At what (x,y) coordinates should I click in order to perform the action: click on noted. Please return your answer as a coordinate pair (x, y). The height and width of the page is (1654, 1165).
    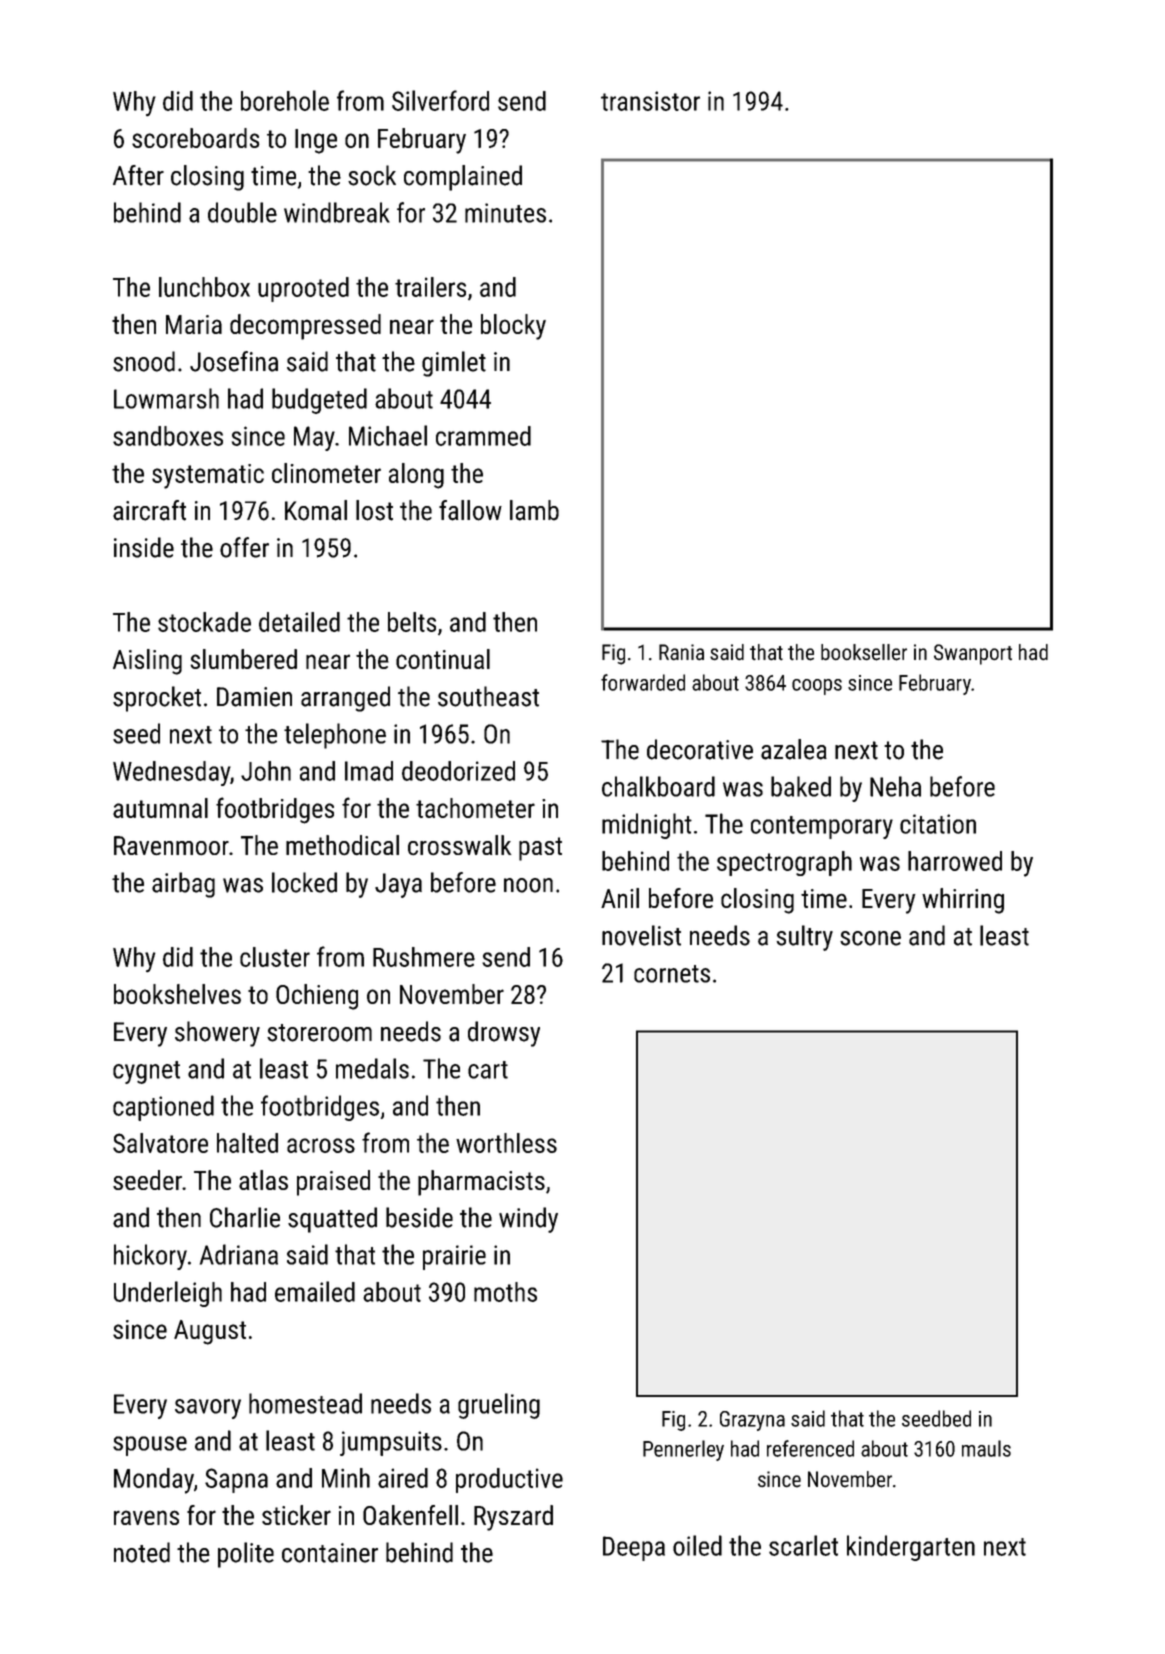
    Looking at the image, I should click on (142, 1552).
